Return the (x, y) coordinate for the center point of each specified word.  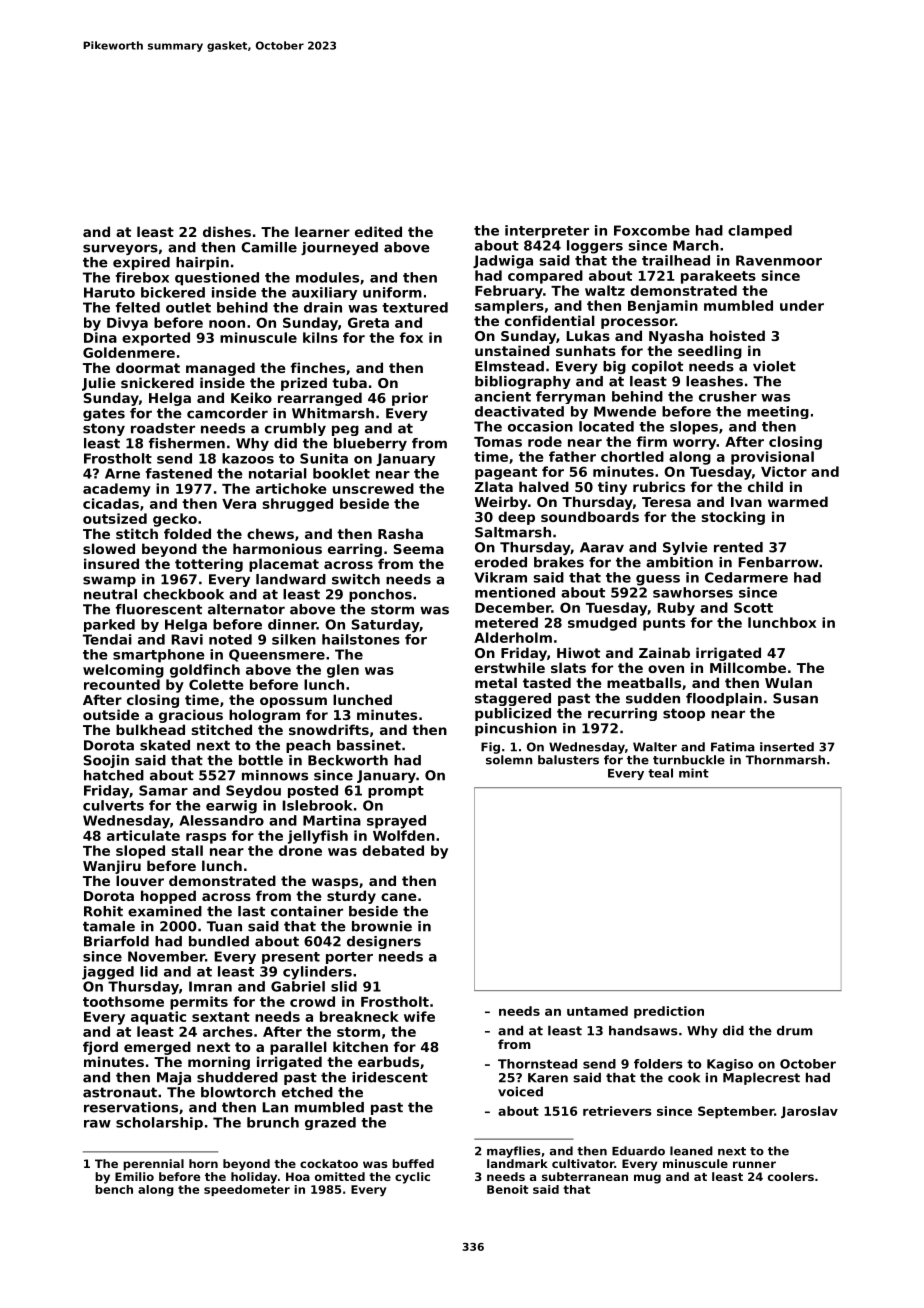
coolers (791, 1176)
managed (220, 369)
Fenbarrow (778, 562)
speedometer (247, 1190)
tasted (547, 682)
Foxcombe (652, 230)
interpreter (547, 231)
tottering (209, 565)
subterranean (585, 1176)
